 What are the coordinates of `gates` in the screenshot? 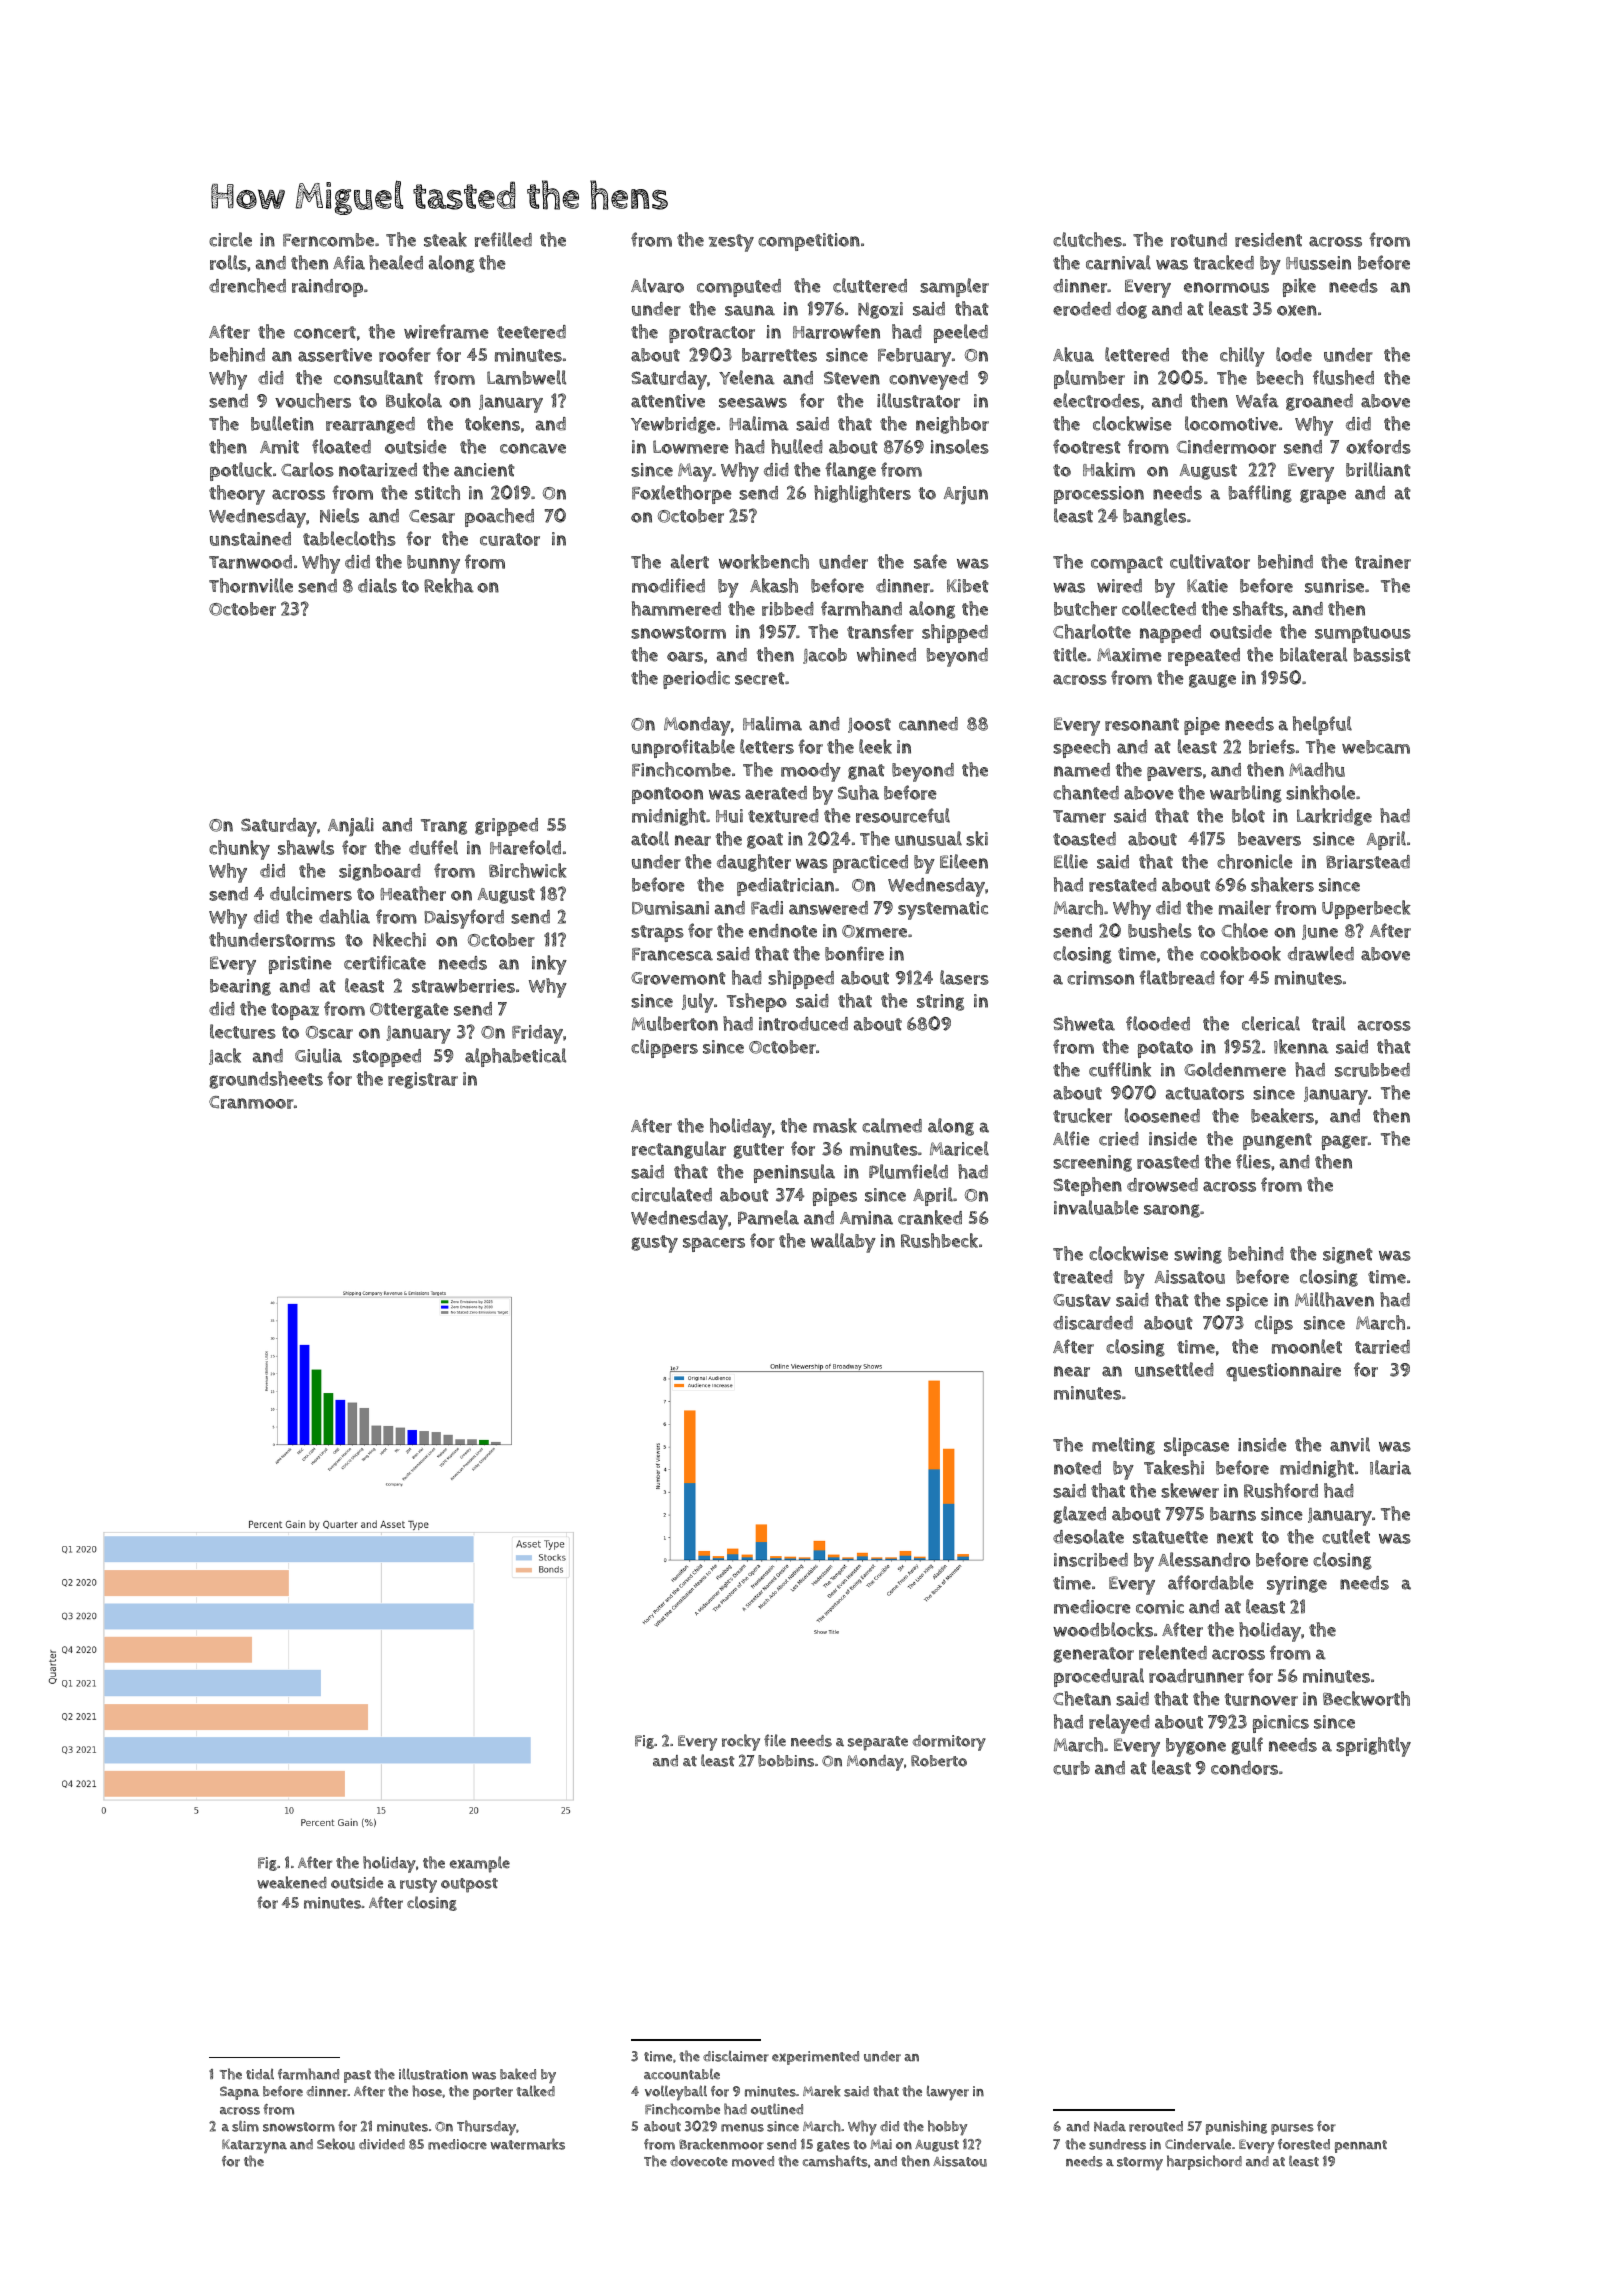 It's located at (833, 2146).
